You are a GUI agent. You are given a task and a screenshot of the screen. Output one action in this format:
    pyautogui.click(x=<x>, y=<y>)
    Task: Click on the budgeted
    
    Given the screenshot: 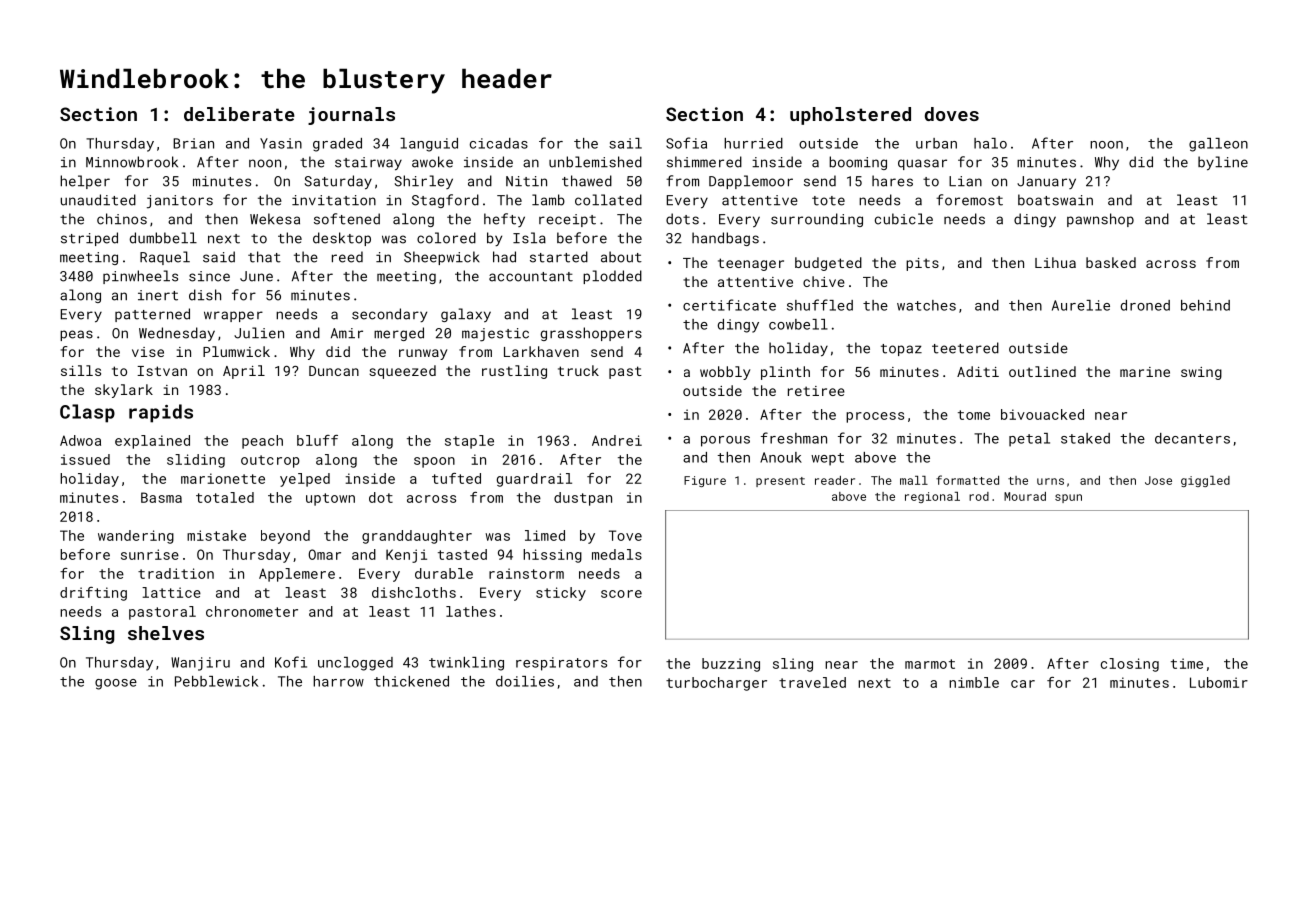 What is the action you would take?
    pyautogui.click(x=828, y=264)
